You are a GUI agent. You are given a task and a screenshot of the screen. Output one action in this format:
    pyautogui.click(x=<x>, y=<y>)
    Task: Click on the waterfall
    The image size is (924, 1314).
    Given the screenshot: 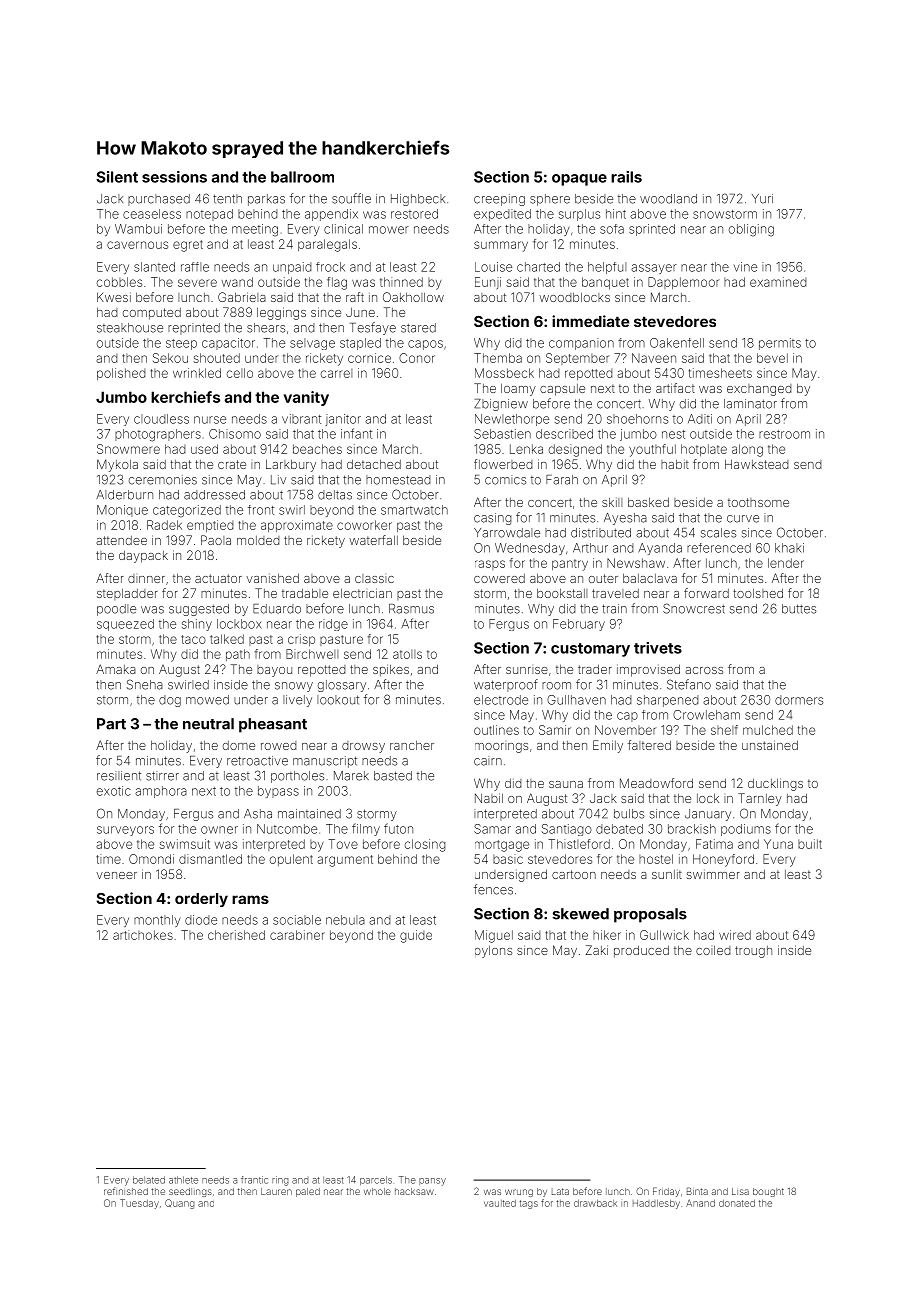 What is the action you would take?
    pyautogui.click(x=373, y=540)
